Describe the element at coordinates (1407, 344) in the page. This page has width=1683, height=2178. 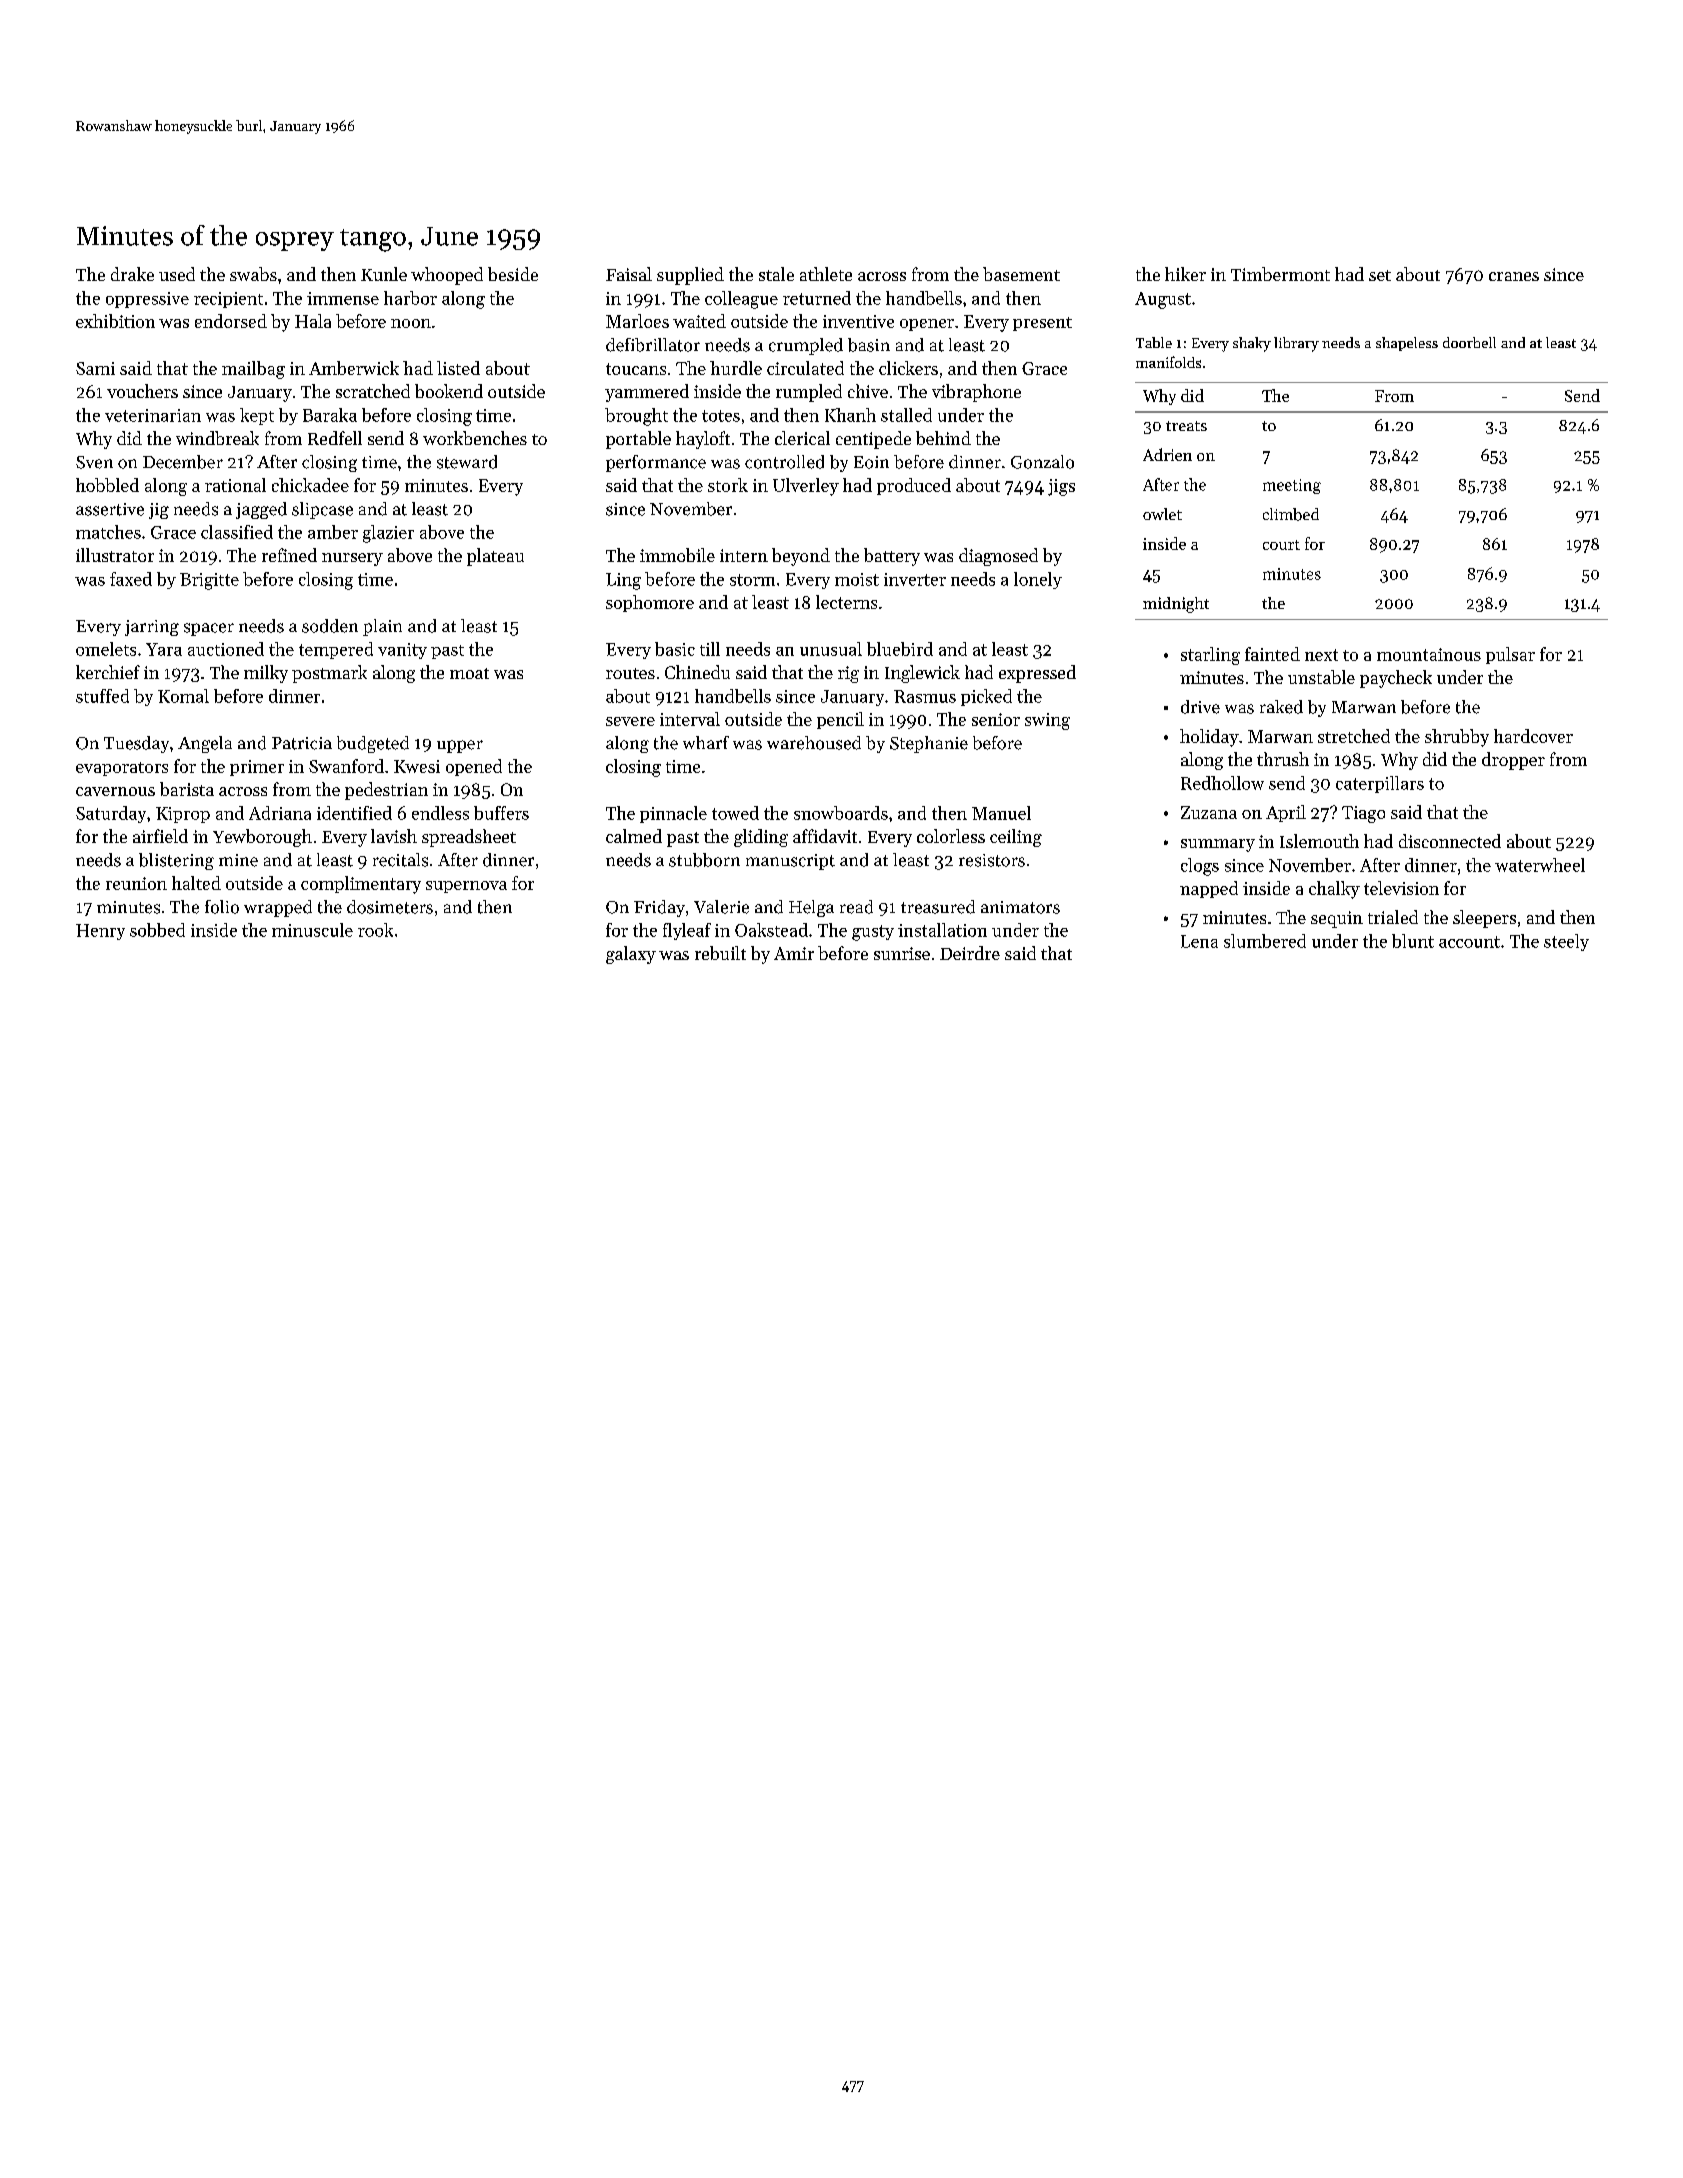
I see `shapeless` at that location.
